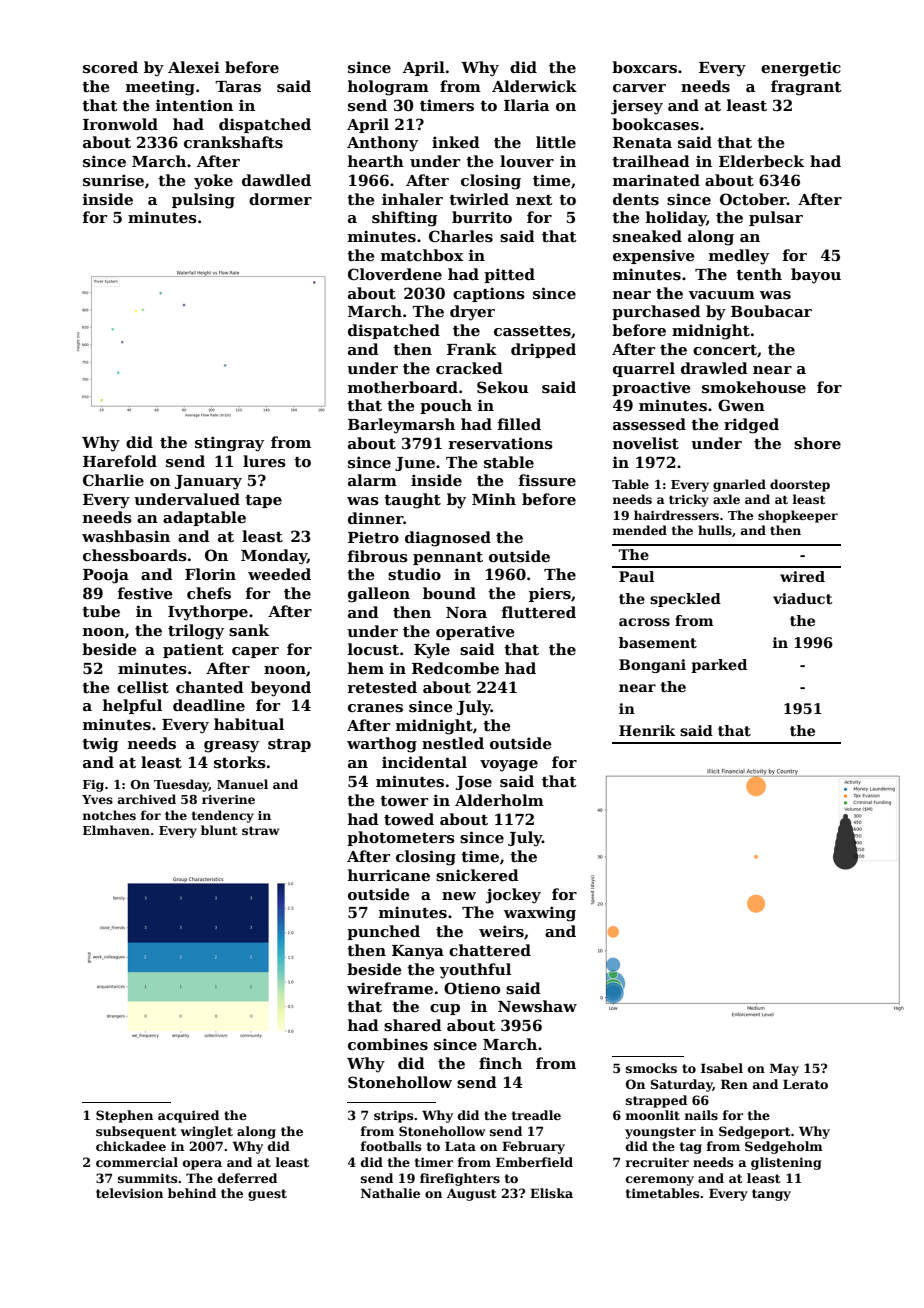  What do you see at coordinates (249, 724) in the screenshot?
I see `habitual` at bounding box center [249, 724].
